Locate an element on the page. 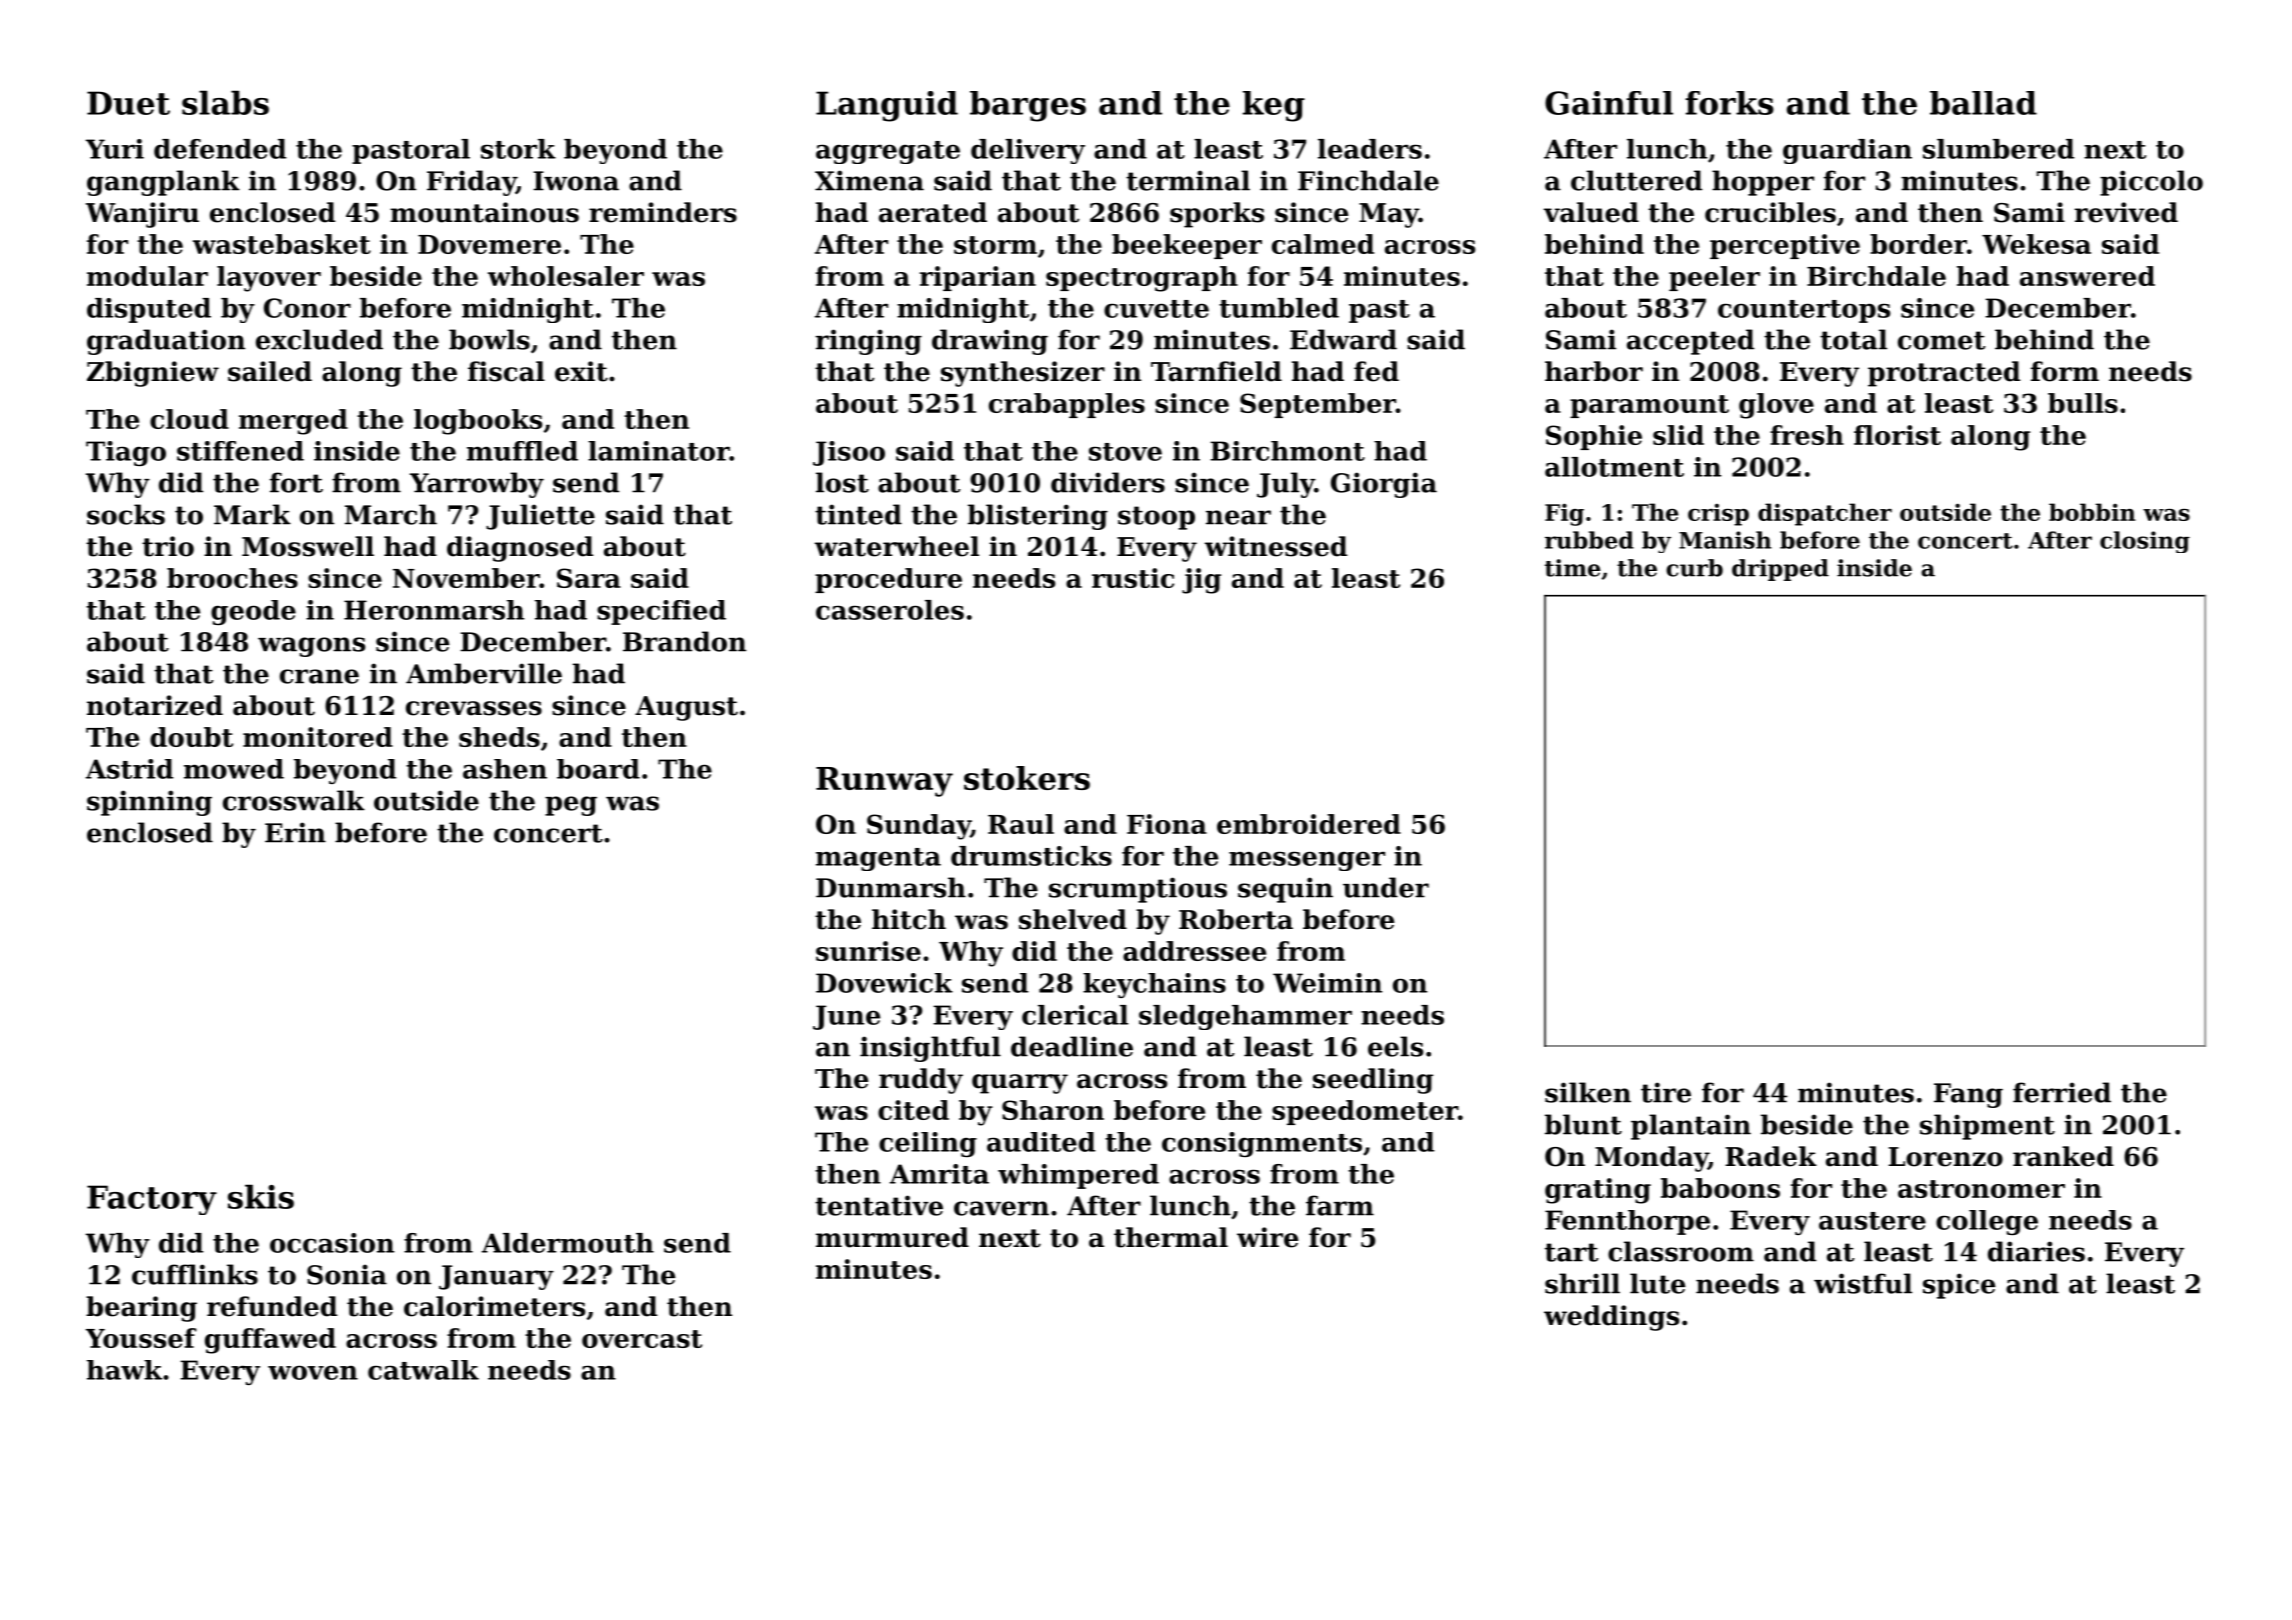 Image resolution: width=2292 pixels, height=1620 pixels. gangplank is located at coordinates (163, 183).
